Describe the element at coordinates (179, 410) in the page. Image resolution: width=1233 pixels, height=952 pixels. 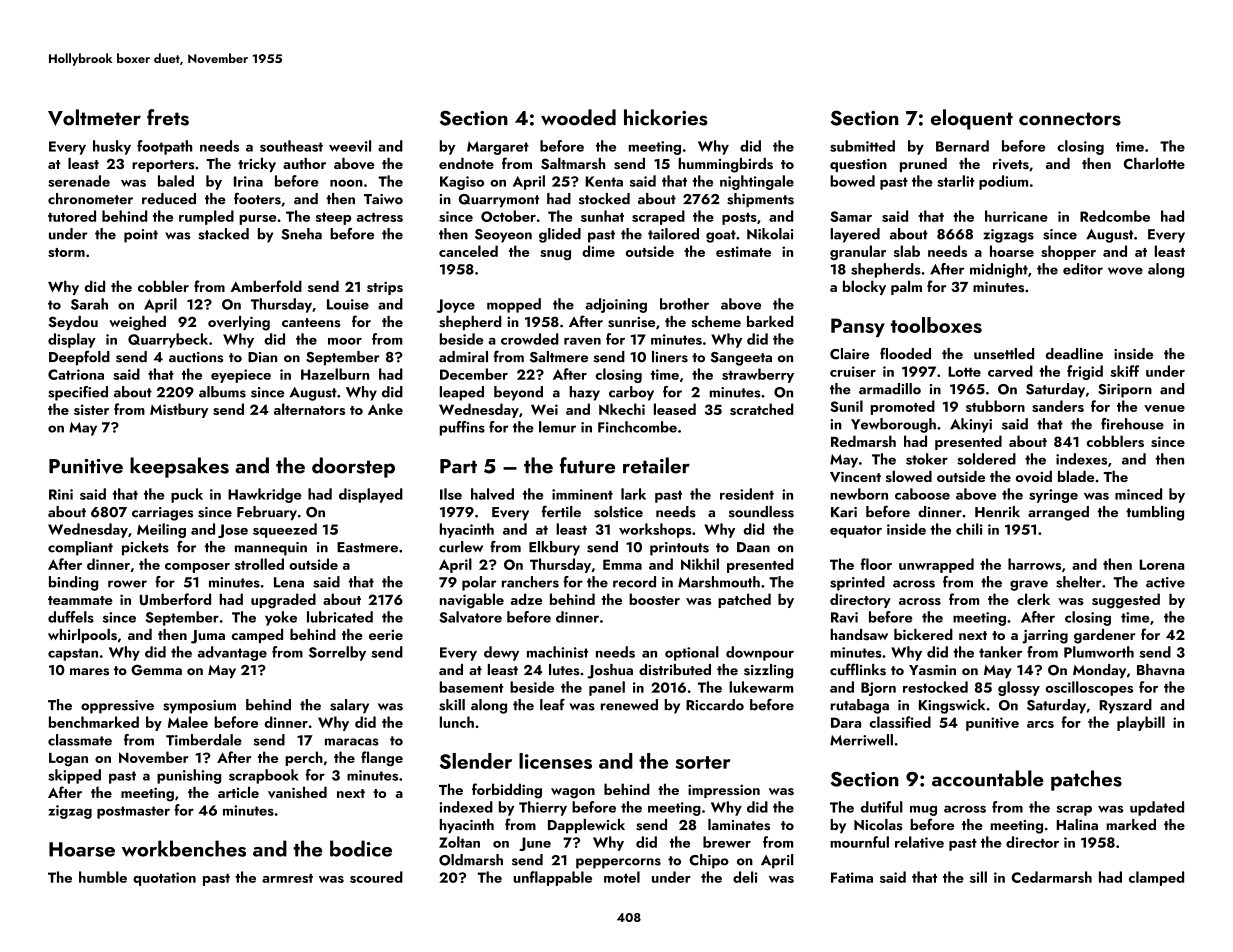
I see `Mistbury` at that location.
